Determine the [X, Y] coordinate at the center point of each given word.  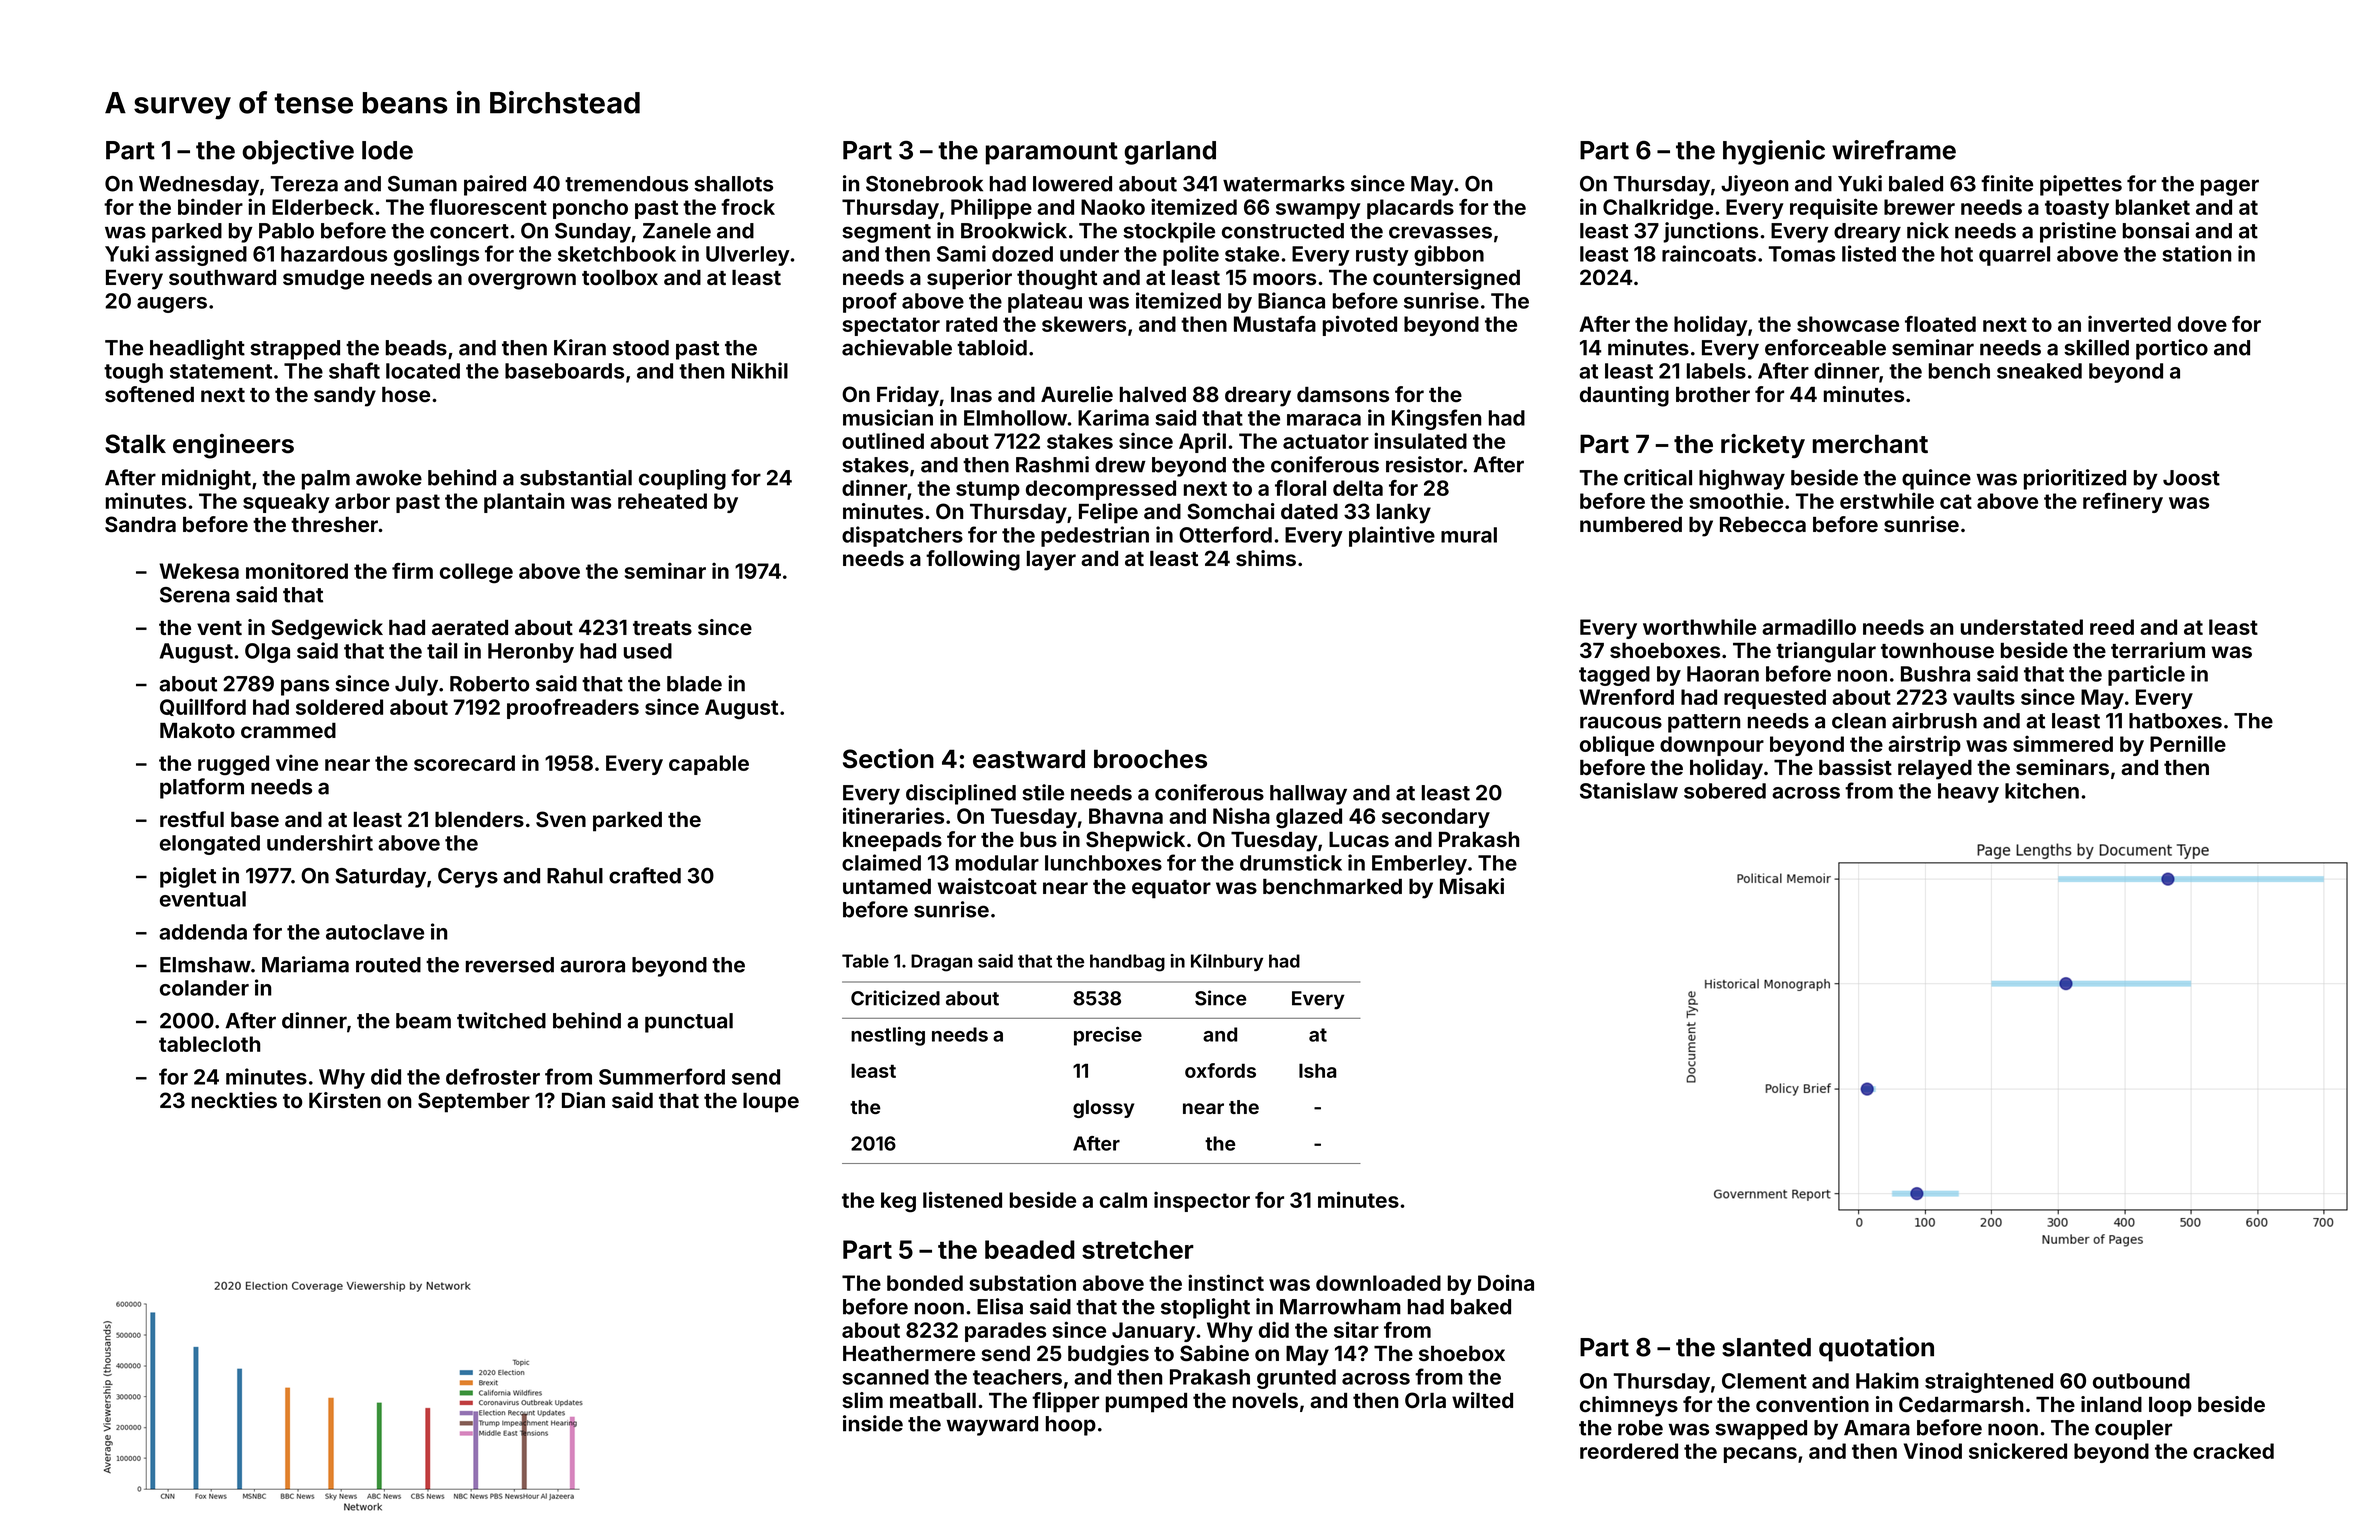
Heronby [531, 653]
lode [387, 150]
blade [694, 684]
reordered [1629, 1451]
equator [1171, 889]
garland [1170, 153]
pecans [1760, 1455]
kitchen [2042, 790]
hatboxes [2175, 721]
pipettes [2081, 185]
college [476, 573]
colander [204, 988]
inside [873, 1423]
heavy [1968, 793]
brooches [1150, 759]
